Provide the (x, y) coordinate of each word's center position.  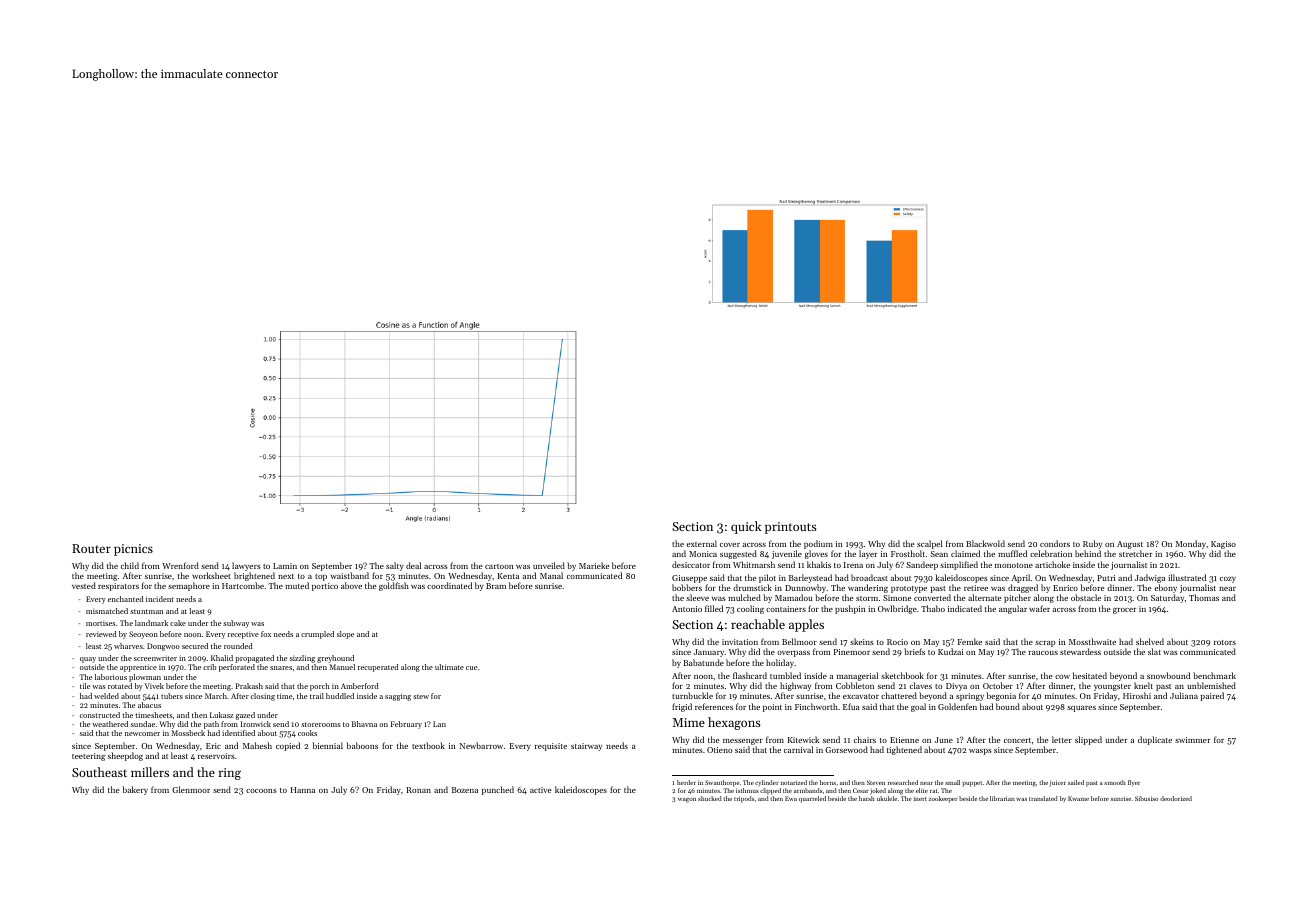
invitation (740, 642)
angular (1013, 609)
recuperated (378, 668)
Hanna (303, 790)
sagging (398, 697)
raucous (1043, 653)
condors (1055, 543)
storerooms (320, 724)
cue (471, 668)
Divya (956, 687)
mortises (100, 623)
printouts (791, 528)
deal (413, 565)
